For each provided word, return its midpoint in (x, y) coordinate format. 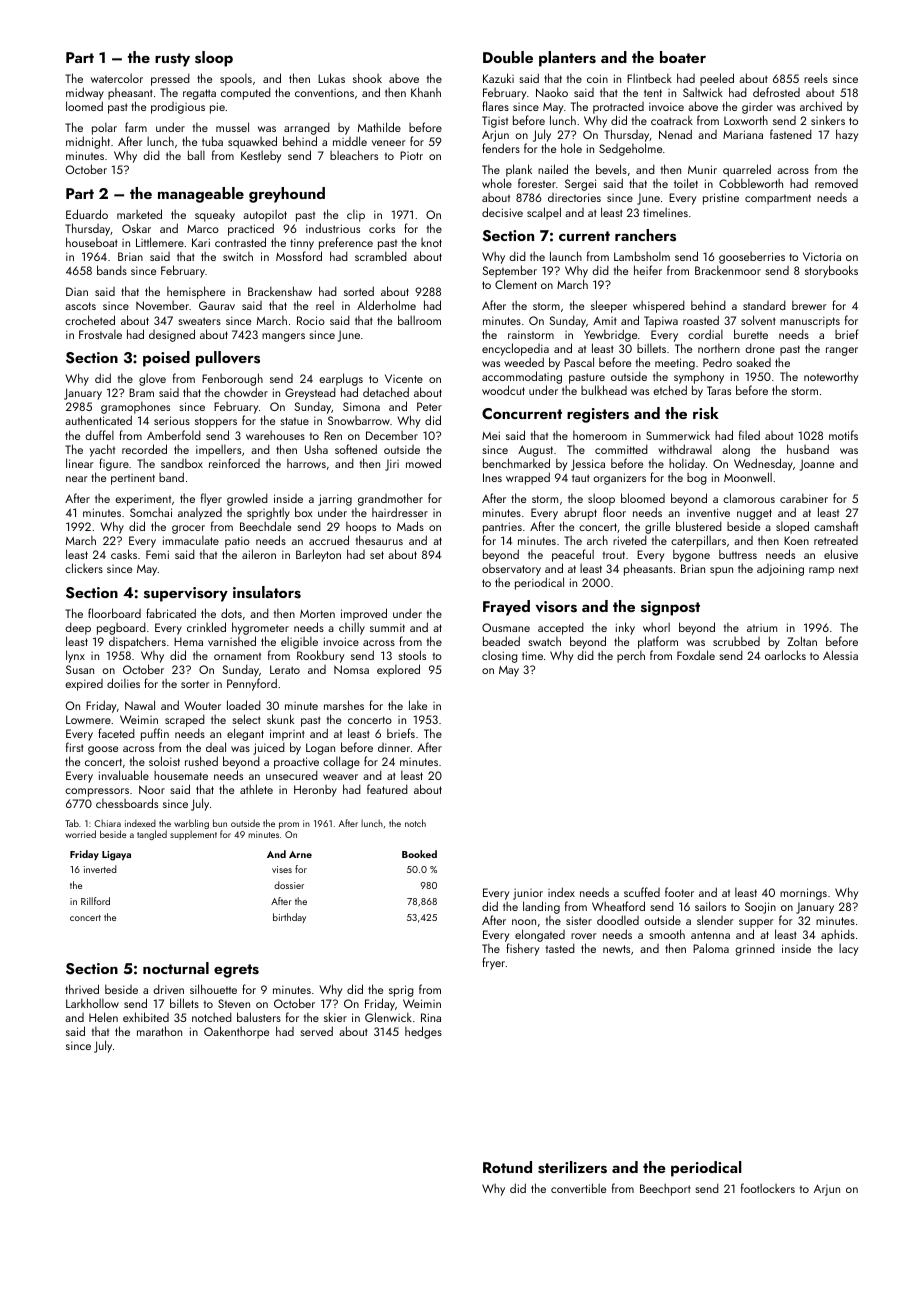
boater (683, 57)
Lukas (331, 78)
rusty (172, 60)
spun (721, 571)
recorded (144, 449)
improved (364, 614)
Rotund (507, 1167)
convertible (578, 1188)
